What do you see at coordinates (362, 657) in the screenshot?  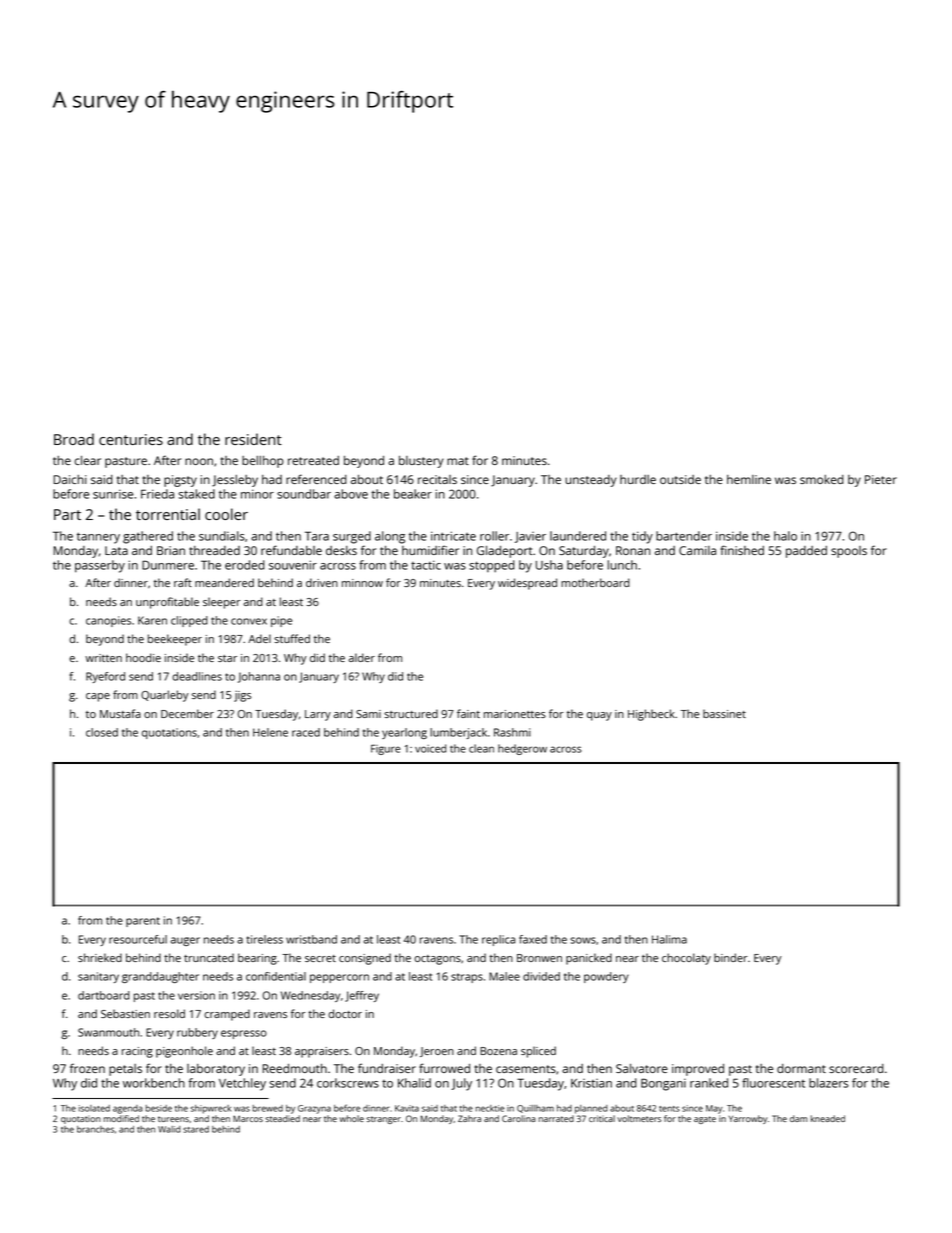 I see `alder` at bounding box center [362, 657].
